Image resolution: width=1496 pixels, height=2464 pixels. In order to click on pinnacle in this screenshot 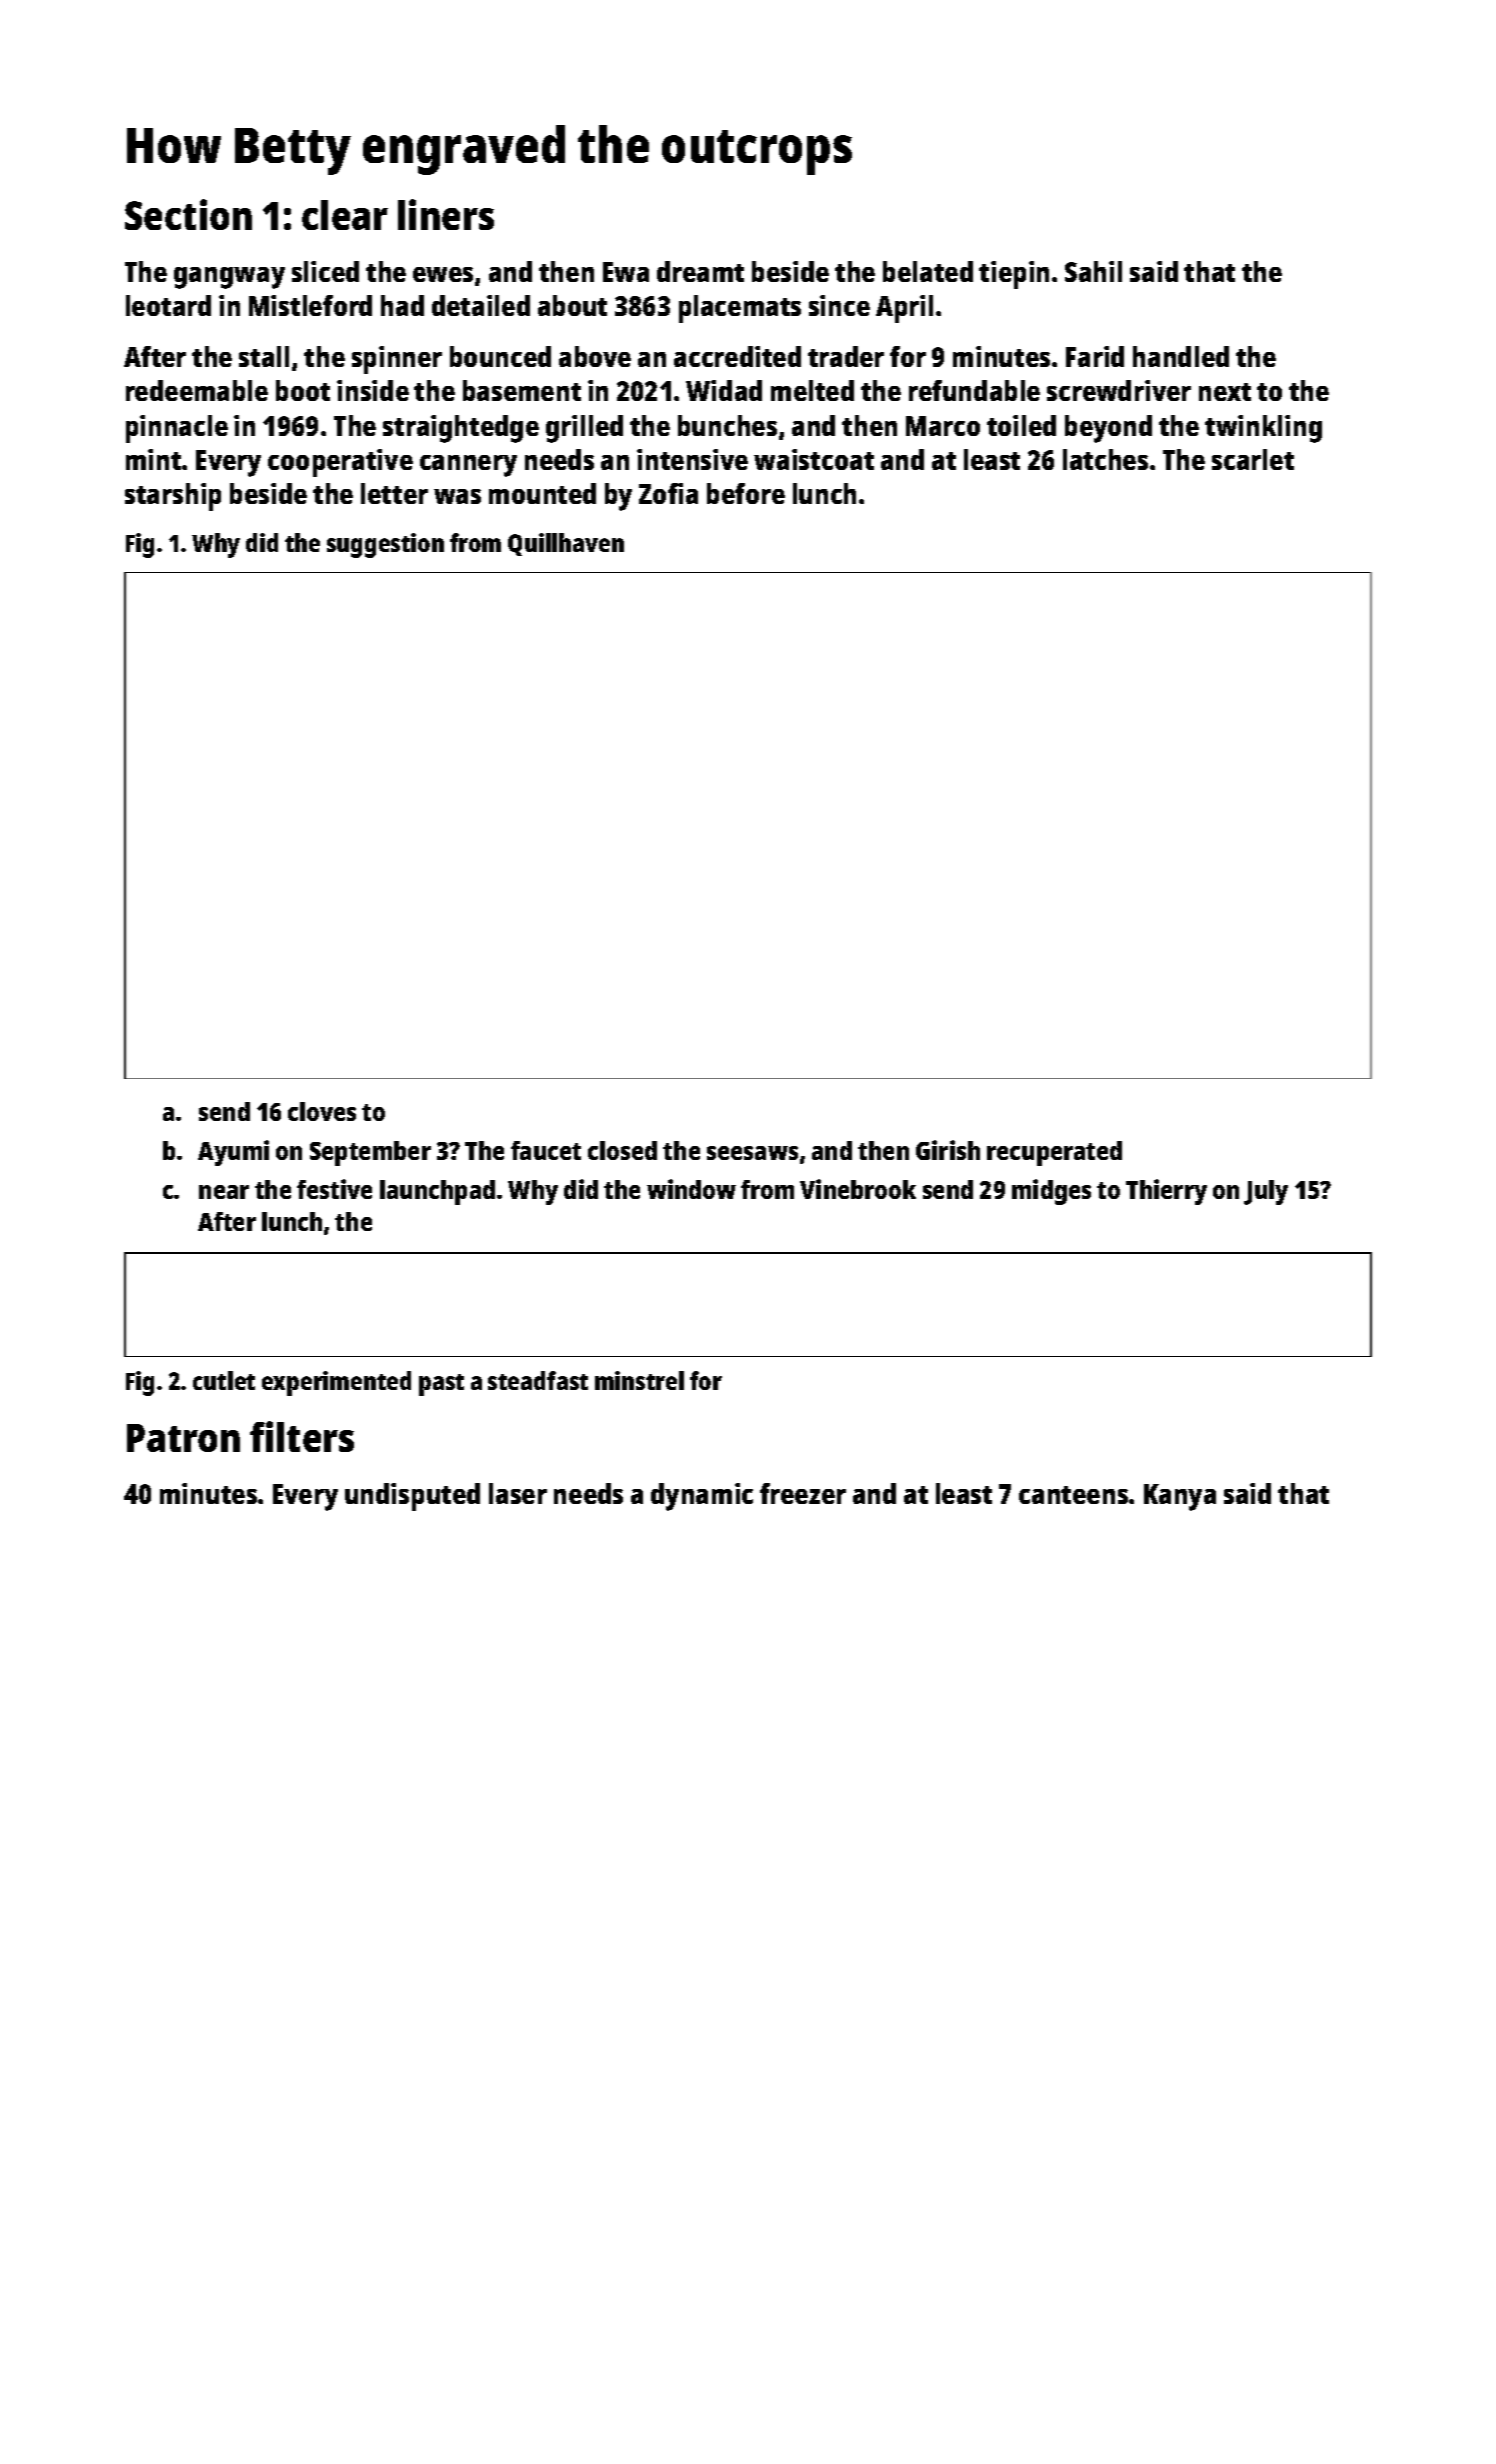, I will do `click(177, 429)`.
